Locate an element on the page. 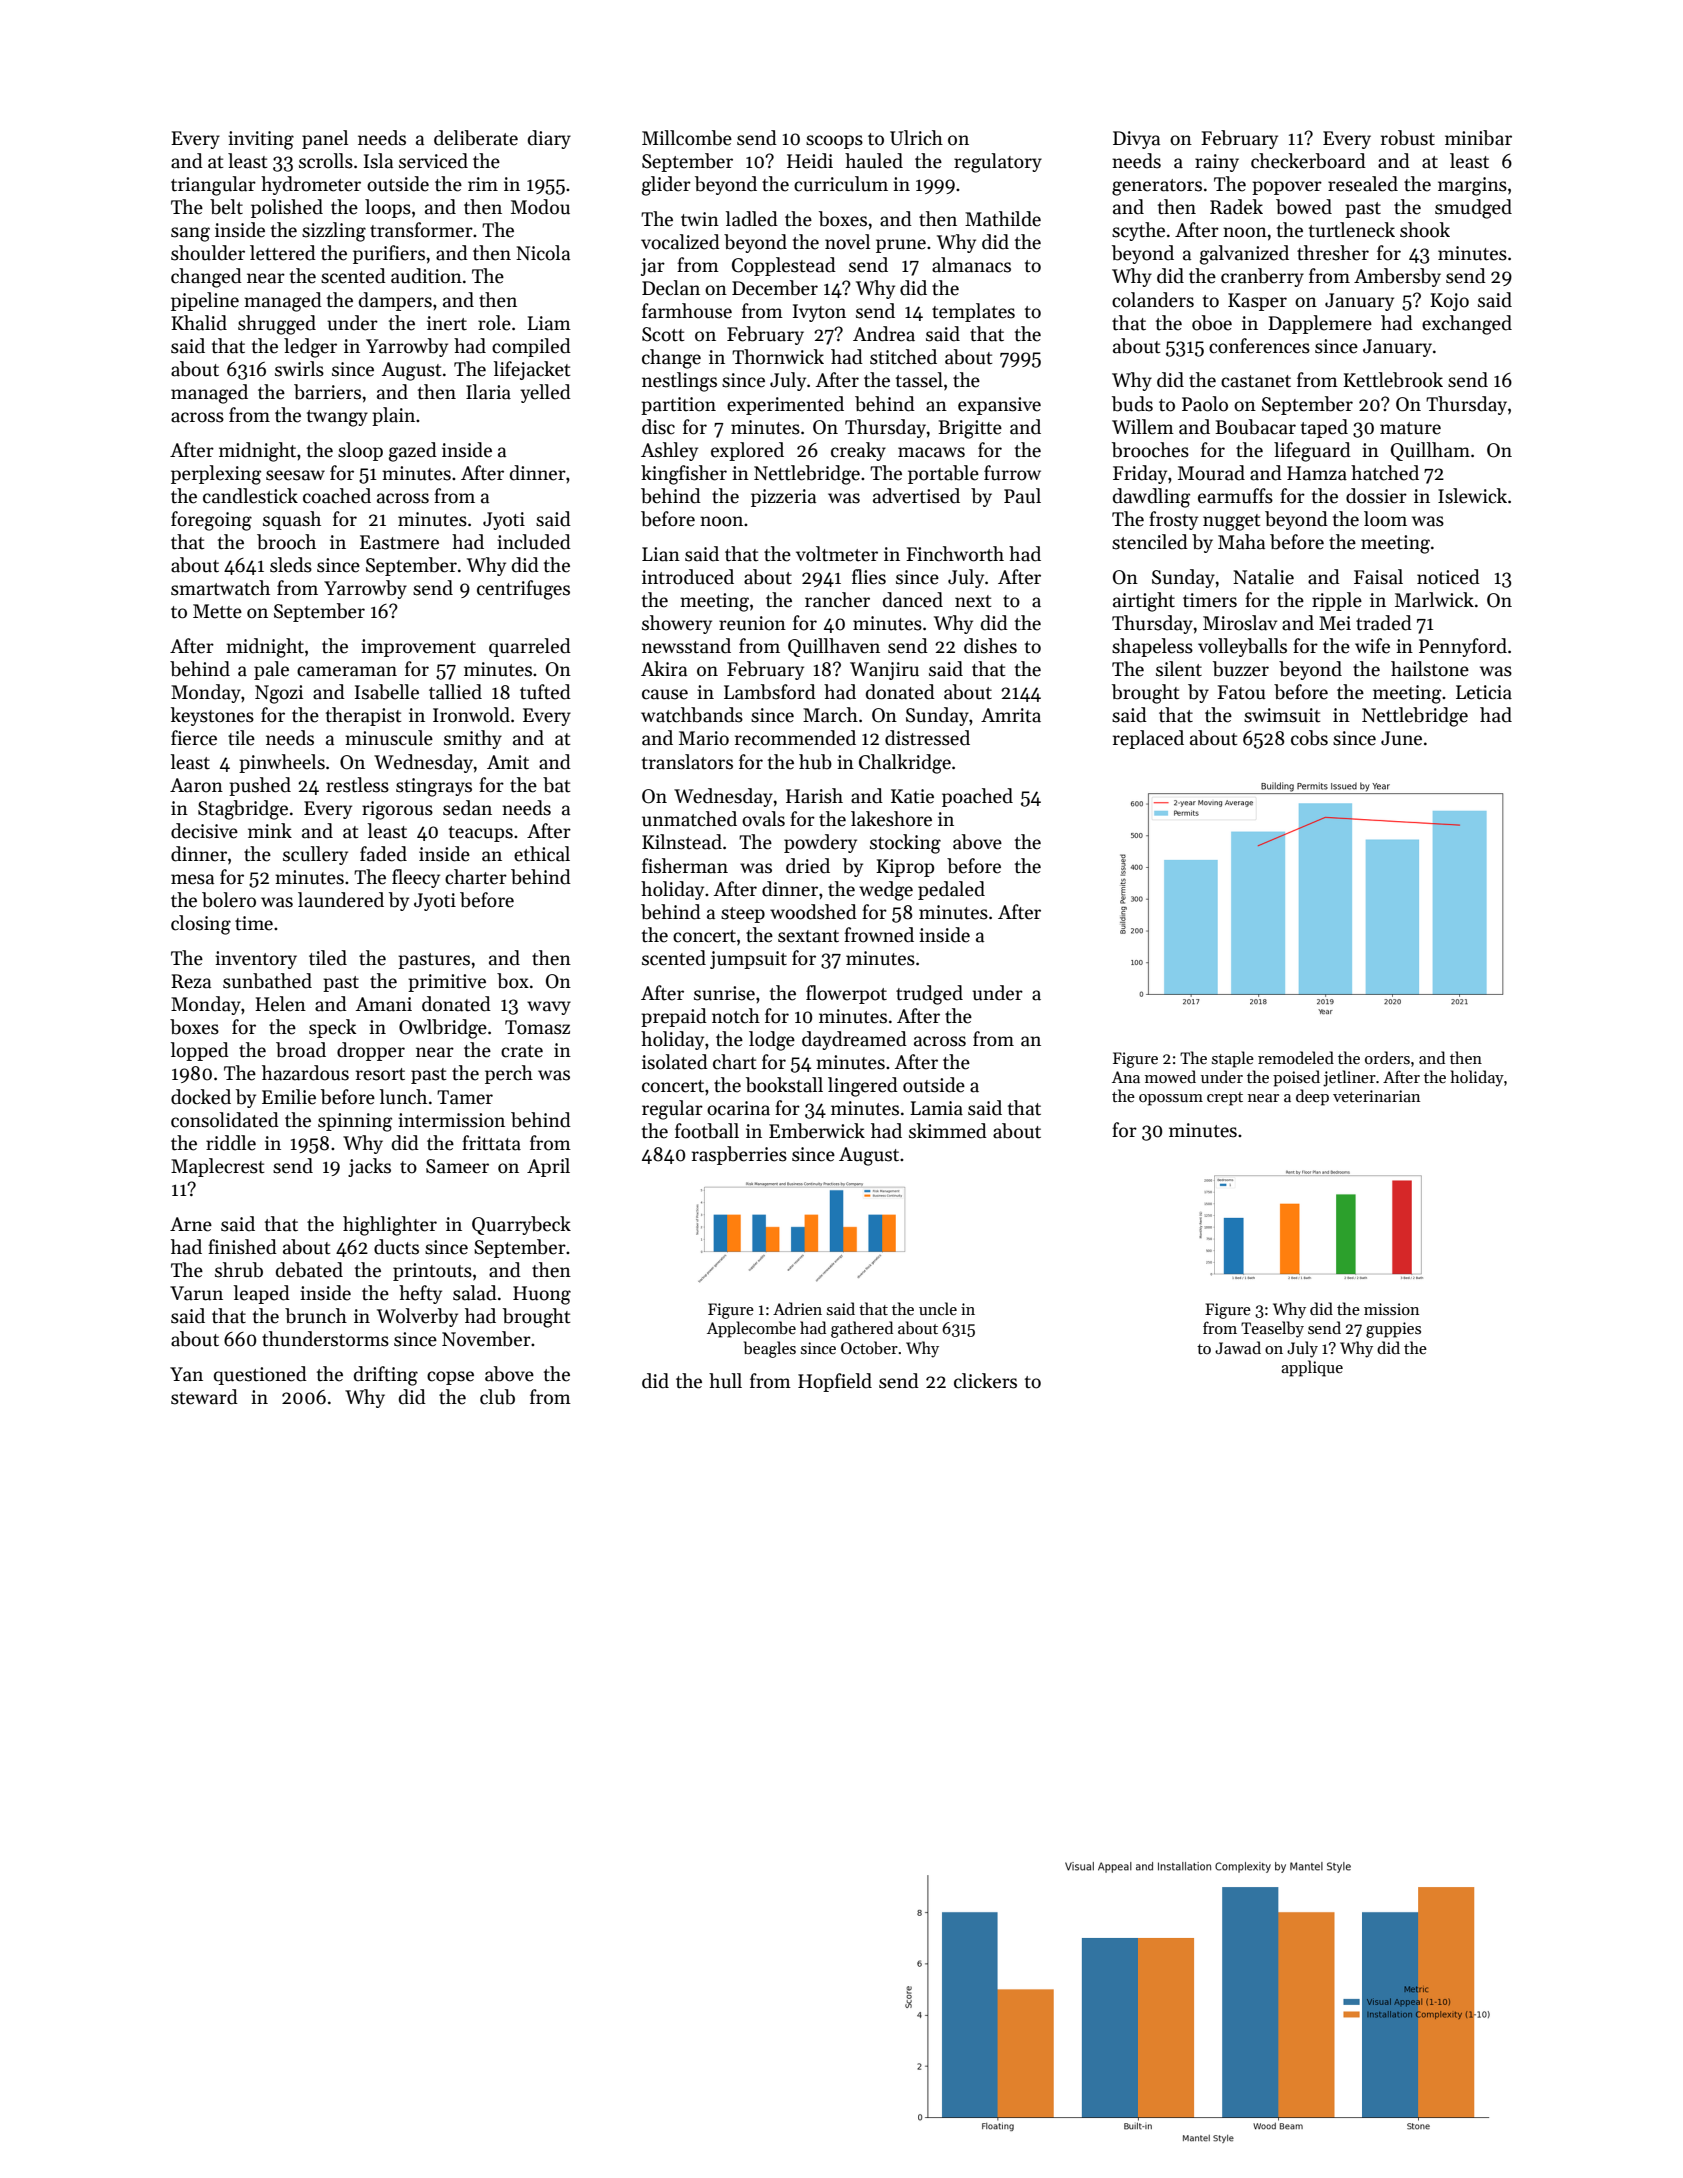 This page has height=2178, width=1683. Leticia is located at coordinates (1484, 692).
